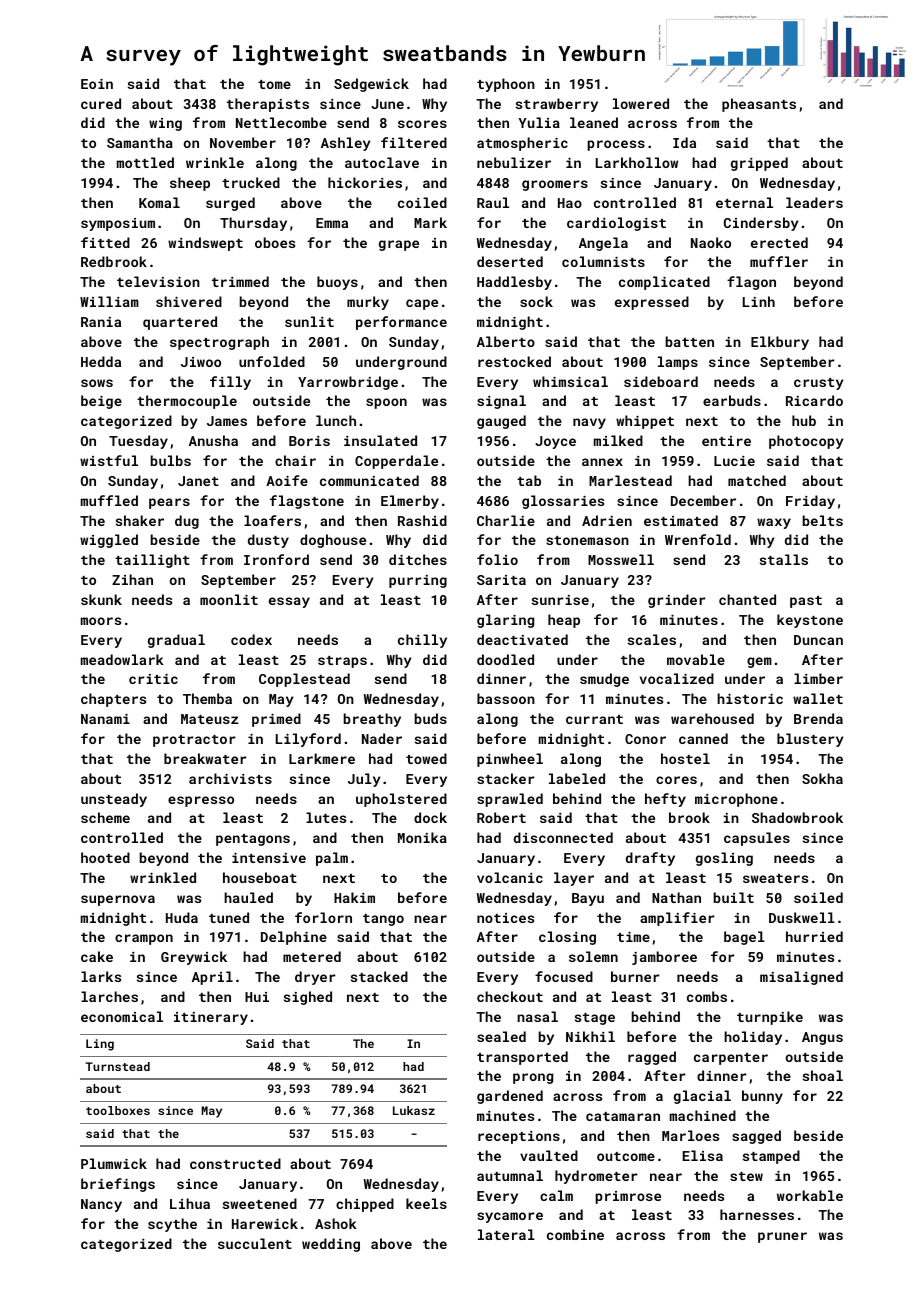 This document has width=924, height=1308. I want to click on skunk, so click(101, 599).
